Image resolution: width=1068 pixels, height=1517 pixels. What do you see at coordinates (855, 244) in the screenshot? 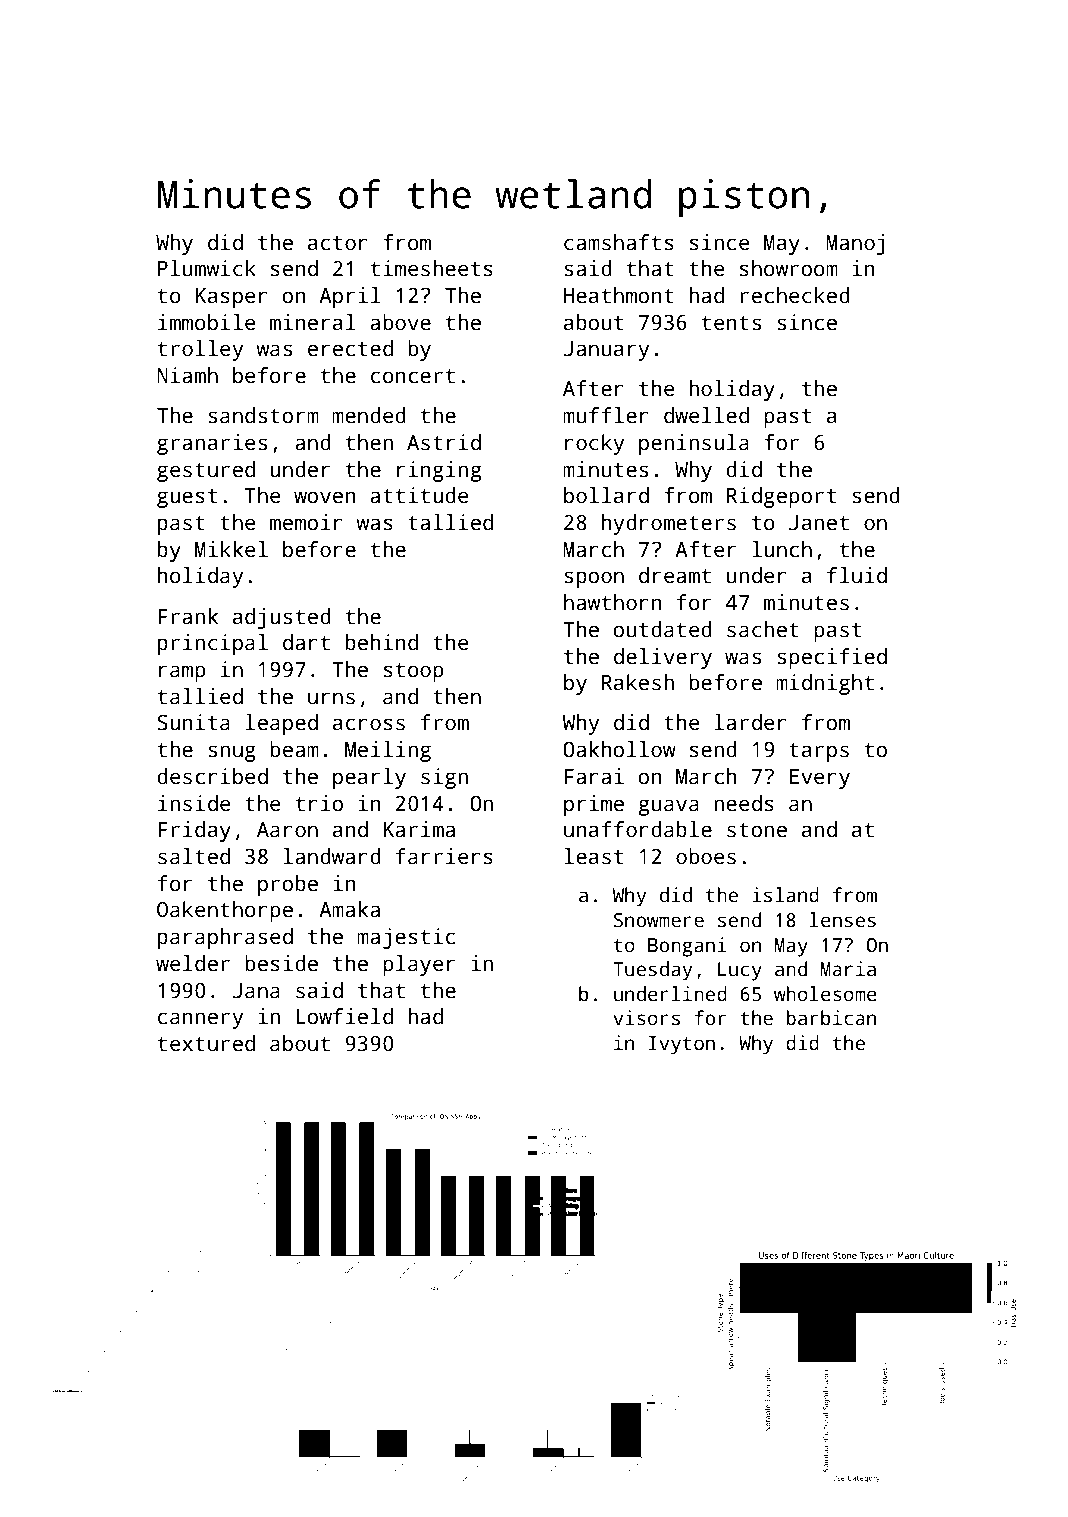
I see `Manoj` at bounding box center [855, 244].
